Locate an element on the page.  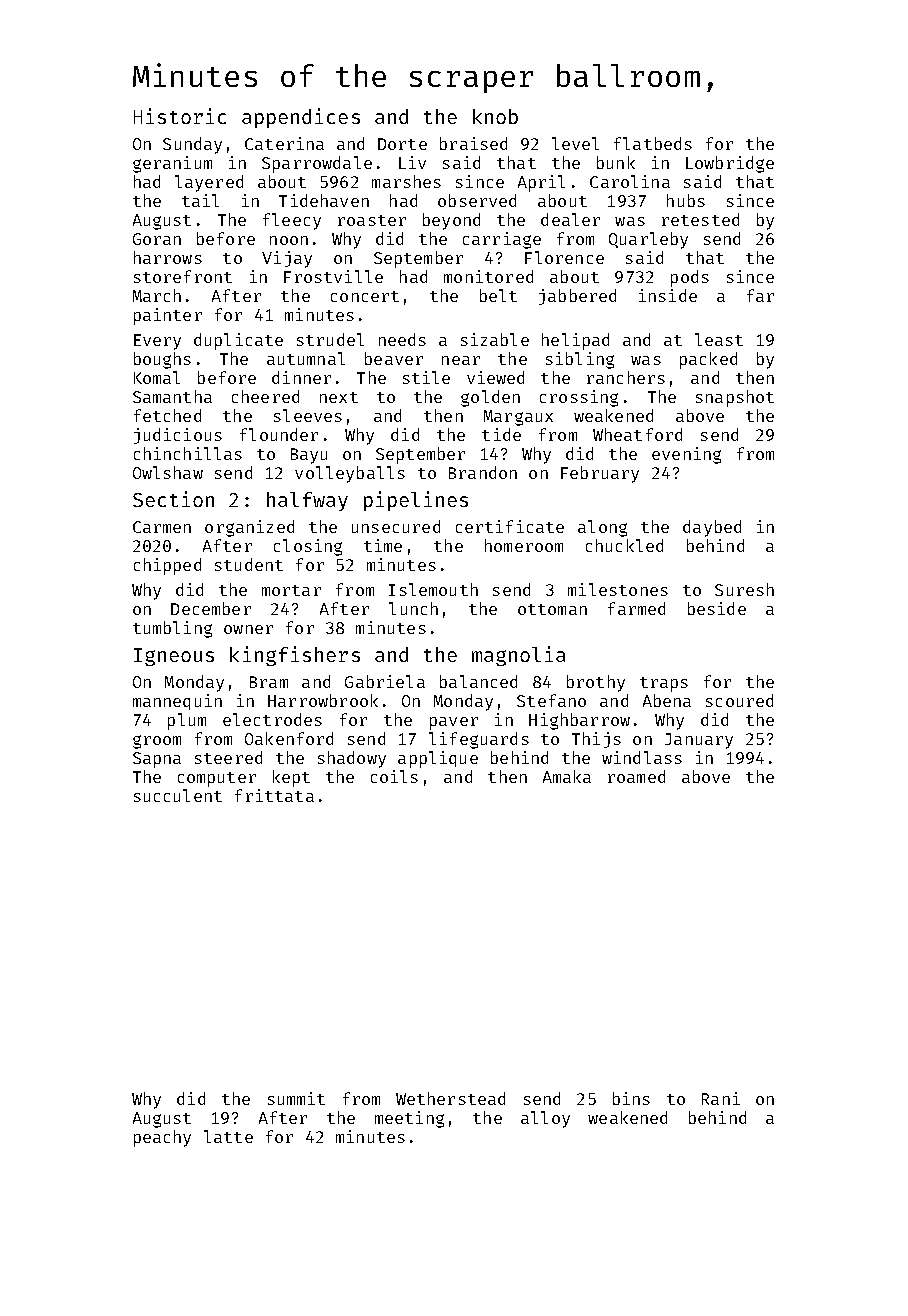
alloy is located at coordinates (545, 1119).
